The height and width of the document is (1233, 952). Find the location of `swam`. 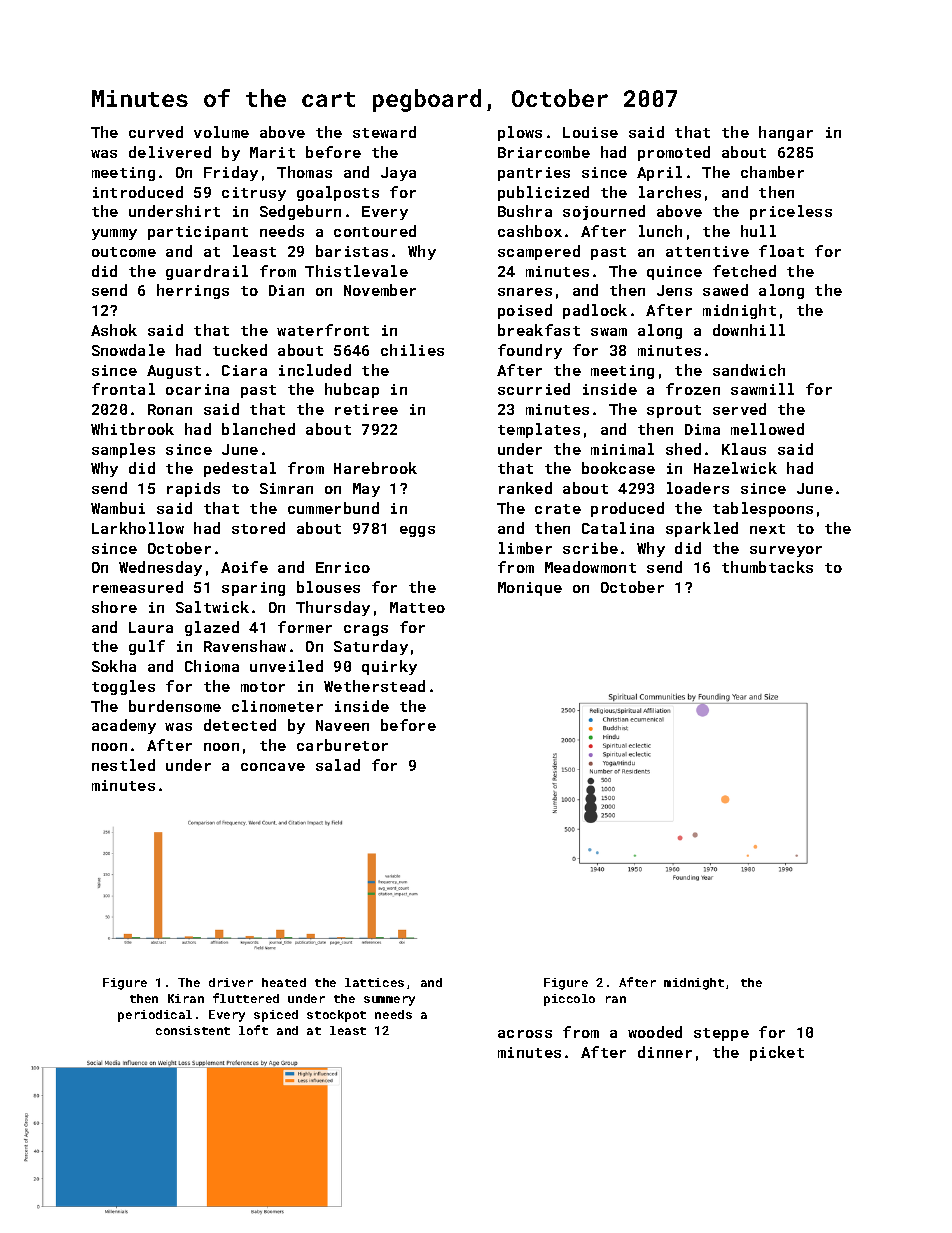

swam is located at coordinates (609, 332).
